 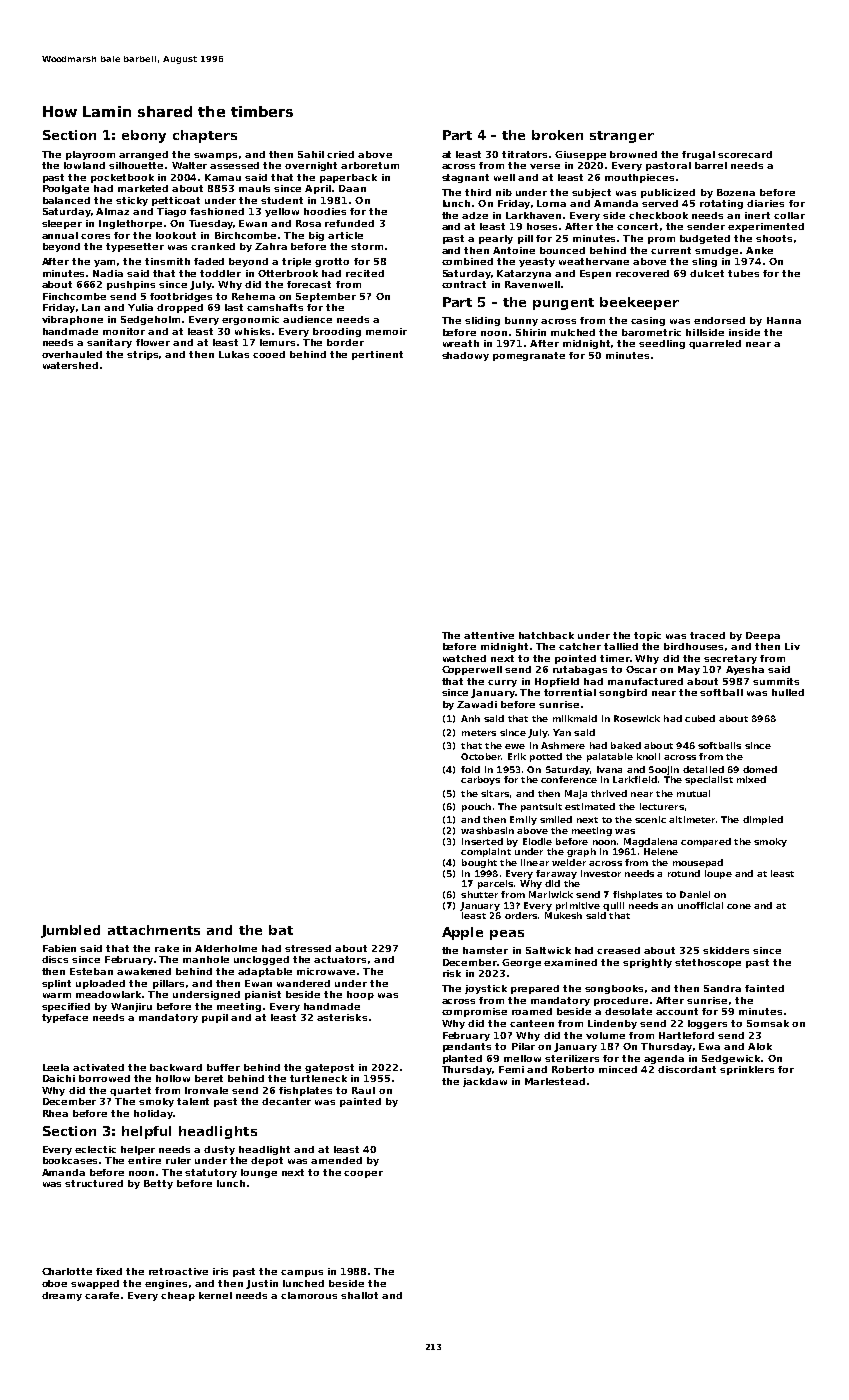 What do you see at coordinates (477, 704) in the screenshot?
I see `Zawadi` at bounding box center [477, 704].
